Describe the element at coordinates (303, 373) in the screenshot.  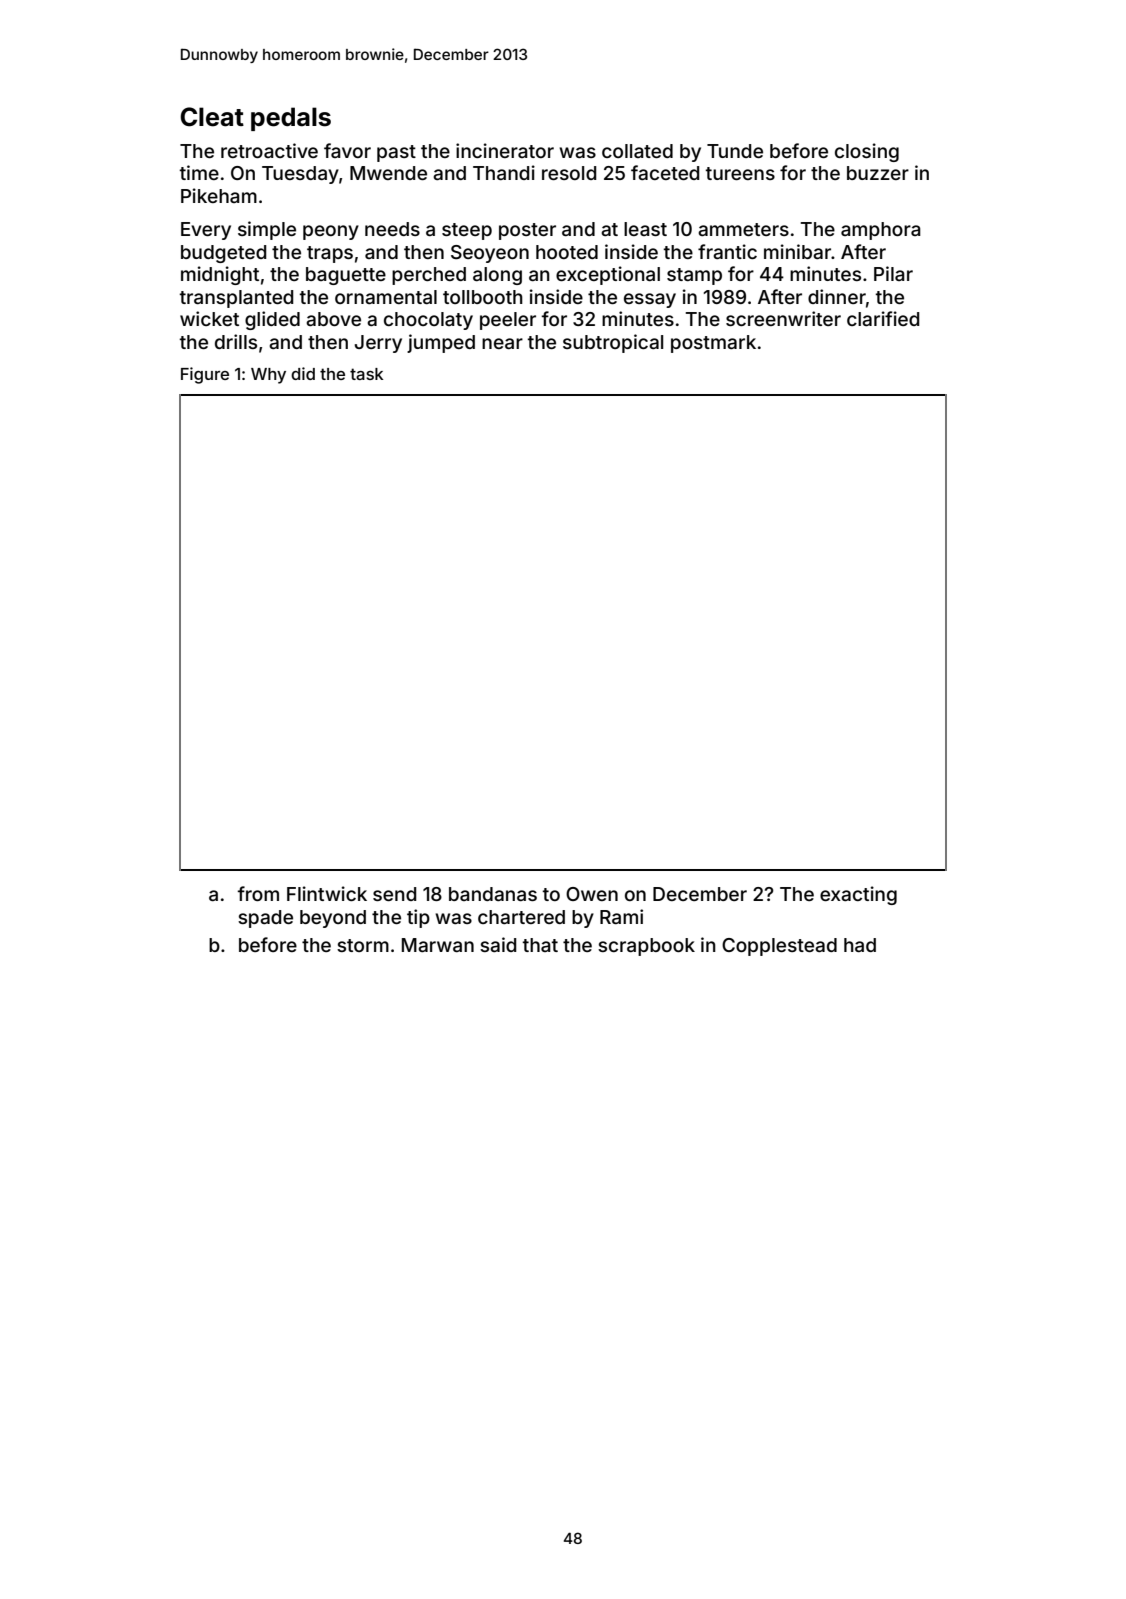
I see `did` at that location.
